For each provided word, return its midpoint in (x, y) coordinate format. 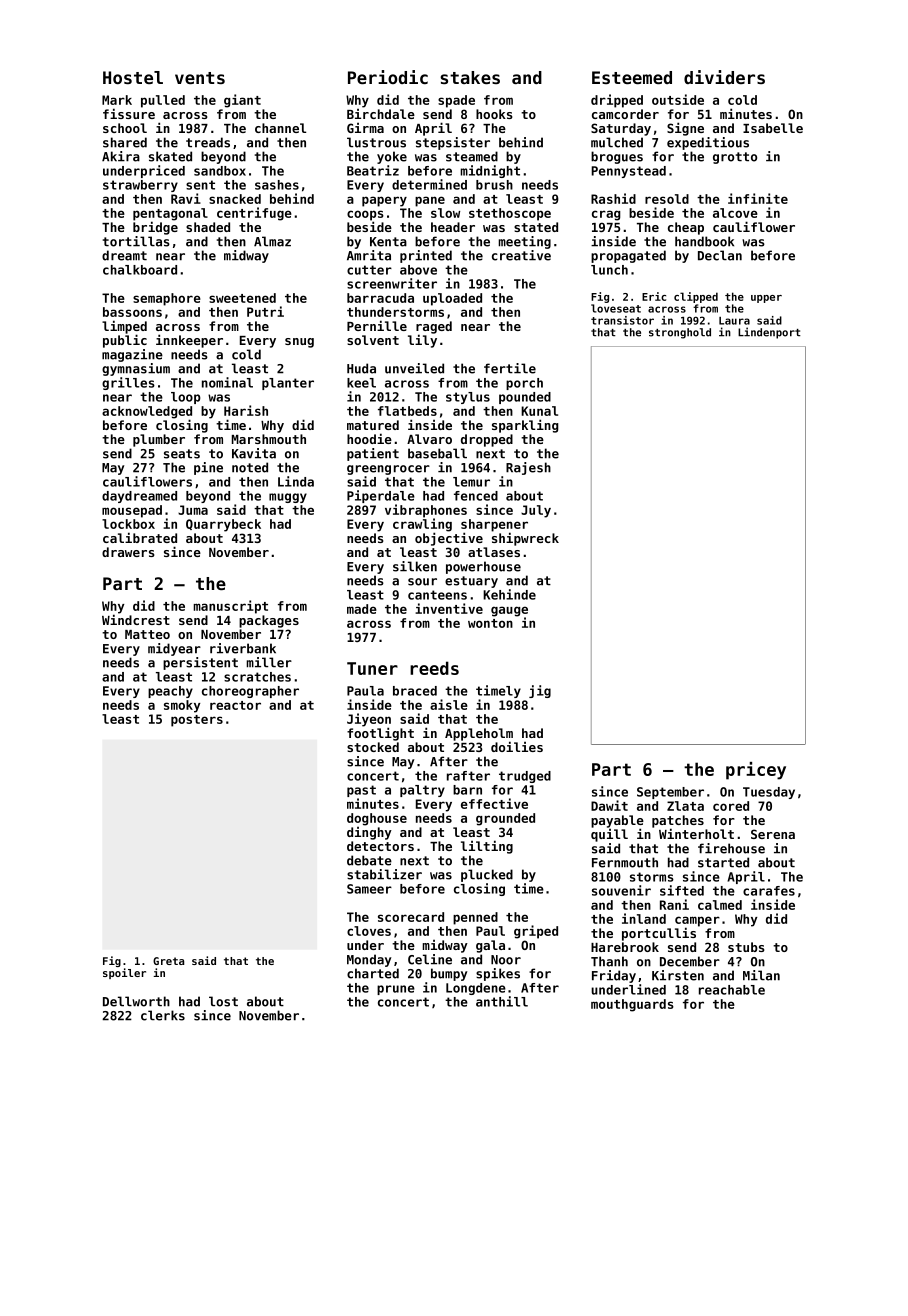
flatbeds (407, 411)
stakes (470, 77)
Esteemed (632, 77)
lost (223, 1001)
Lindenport (769, 333)
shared (125, 142)
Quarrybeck (223, 525)
